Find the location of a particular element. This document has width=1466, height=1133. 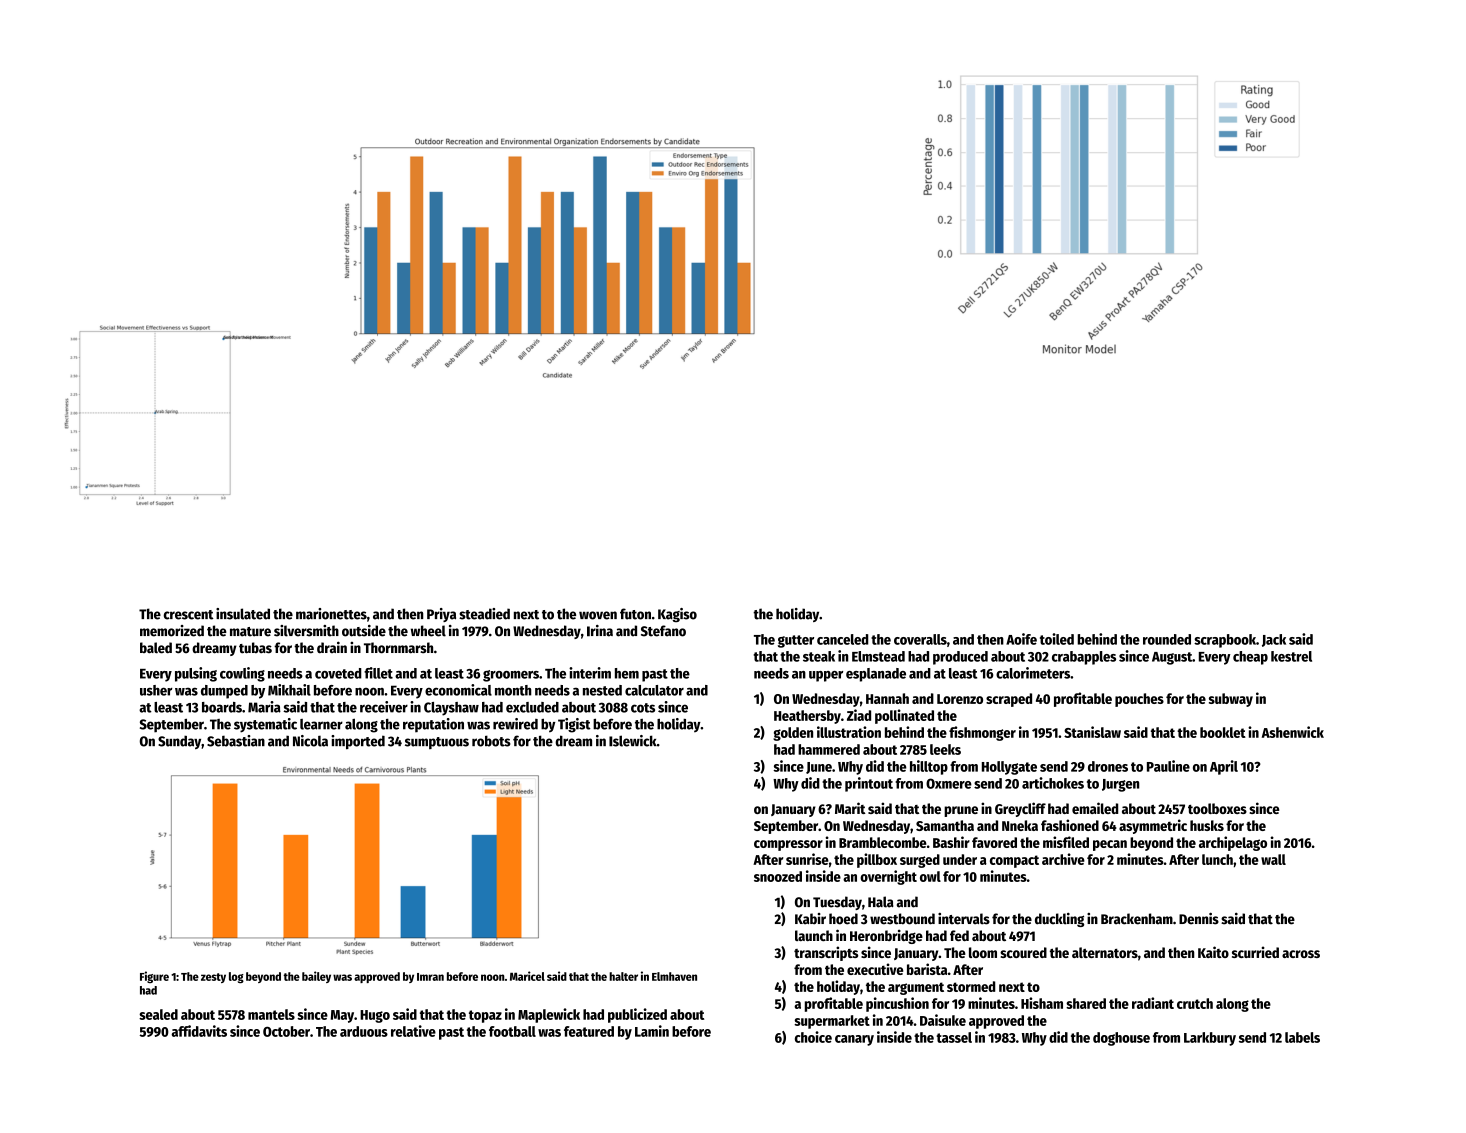

Sebastian is located at coordinates (236, 741).
